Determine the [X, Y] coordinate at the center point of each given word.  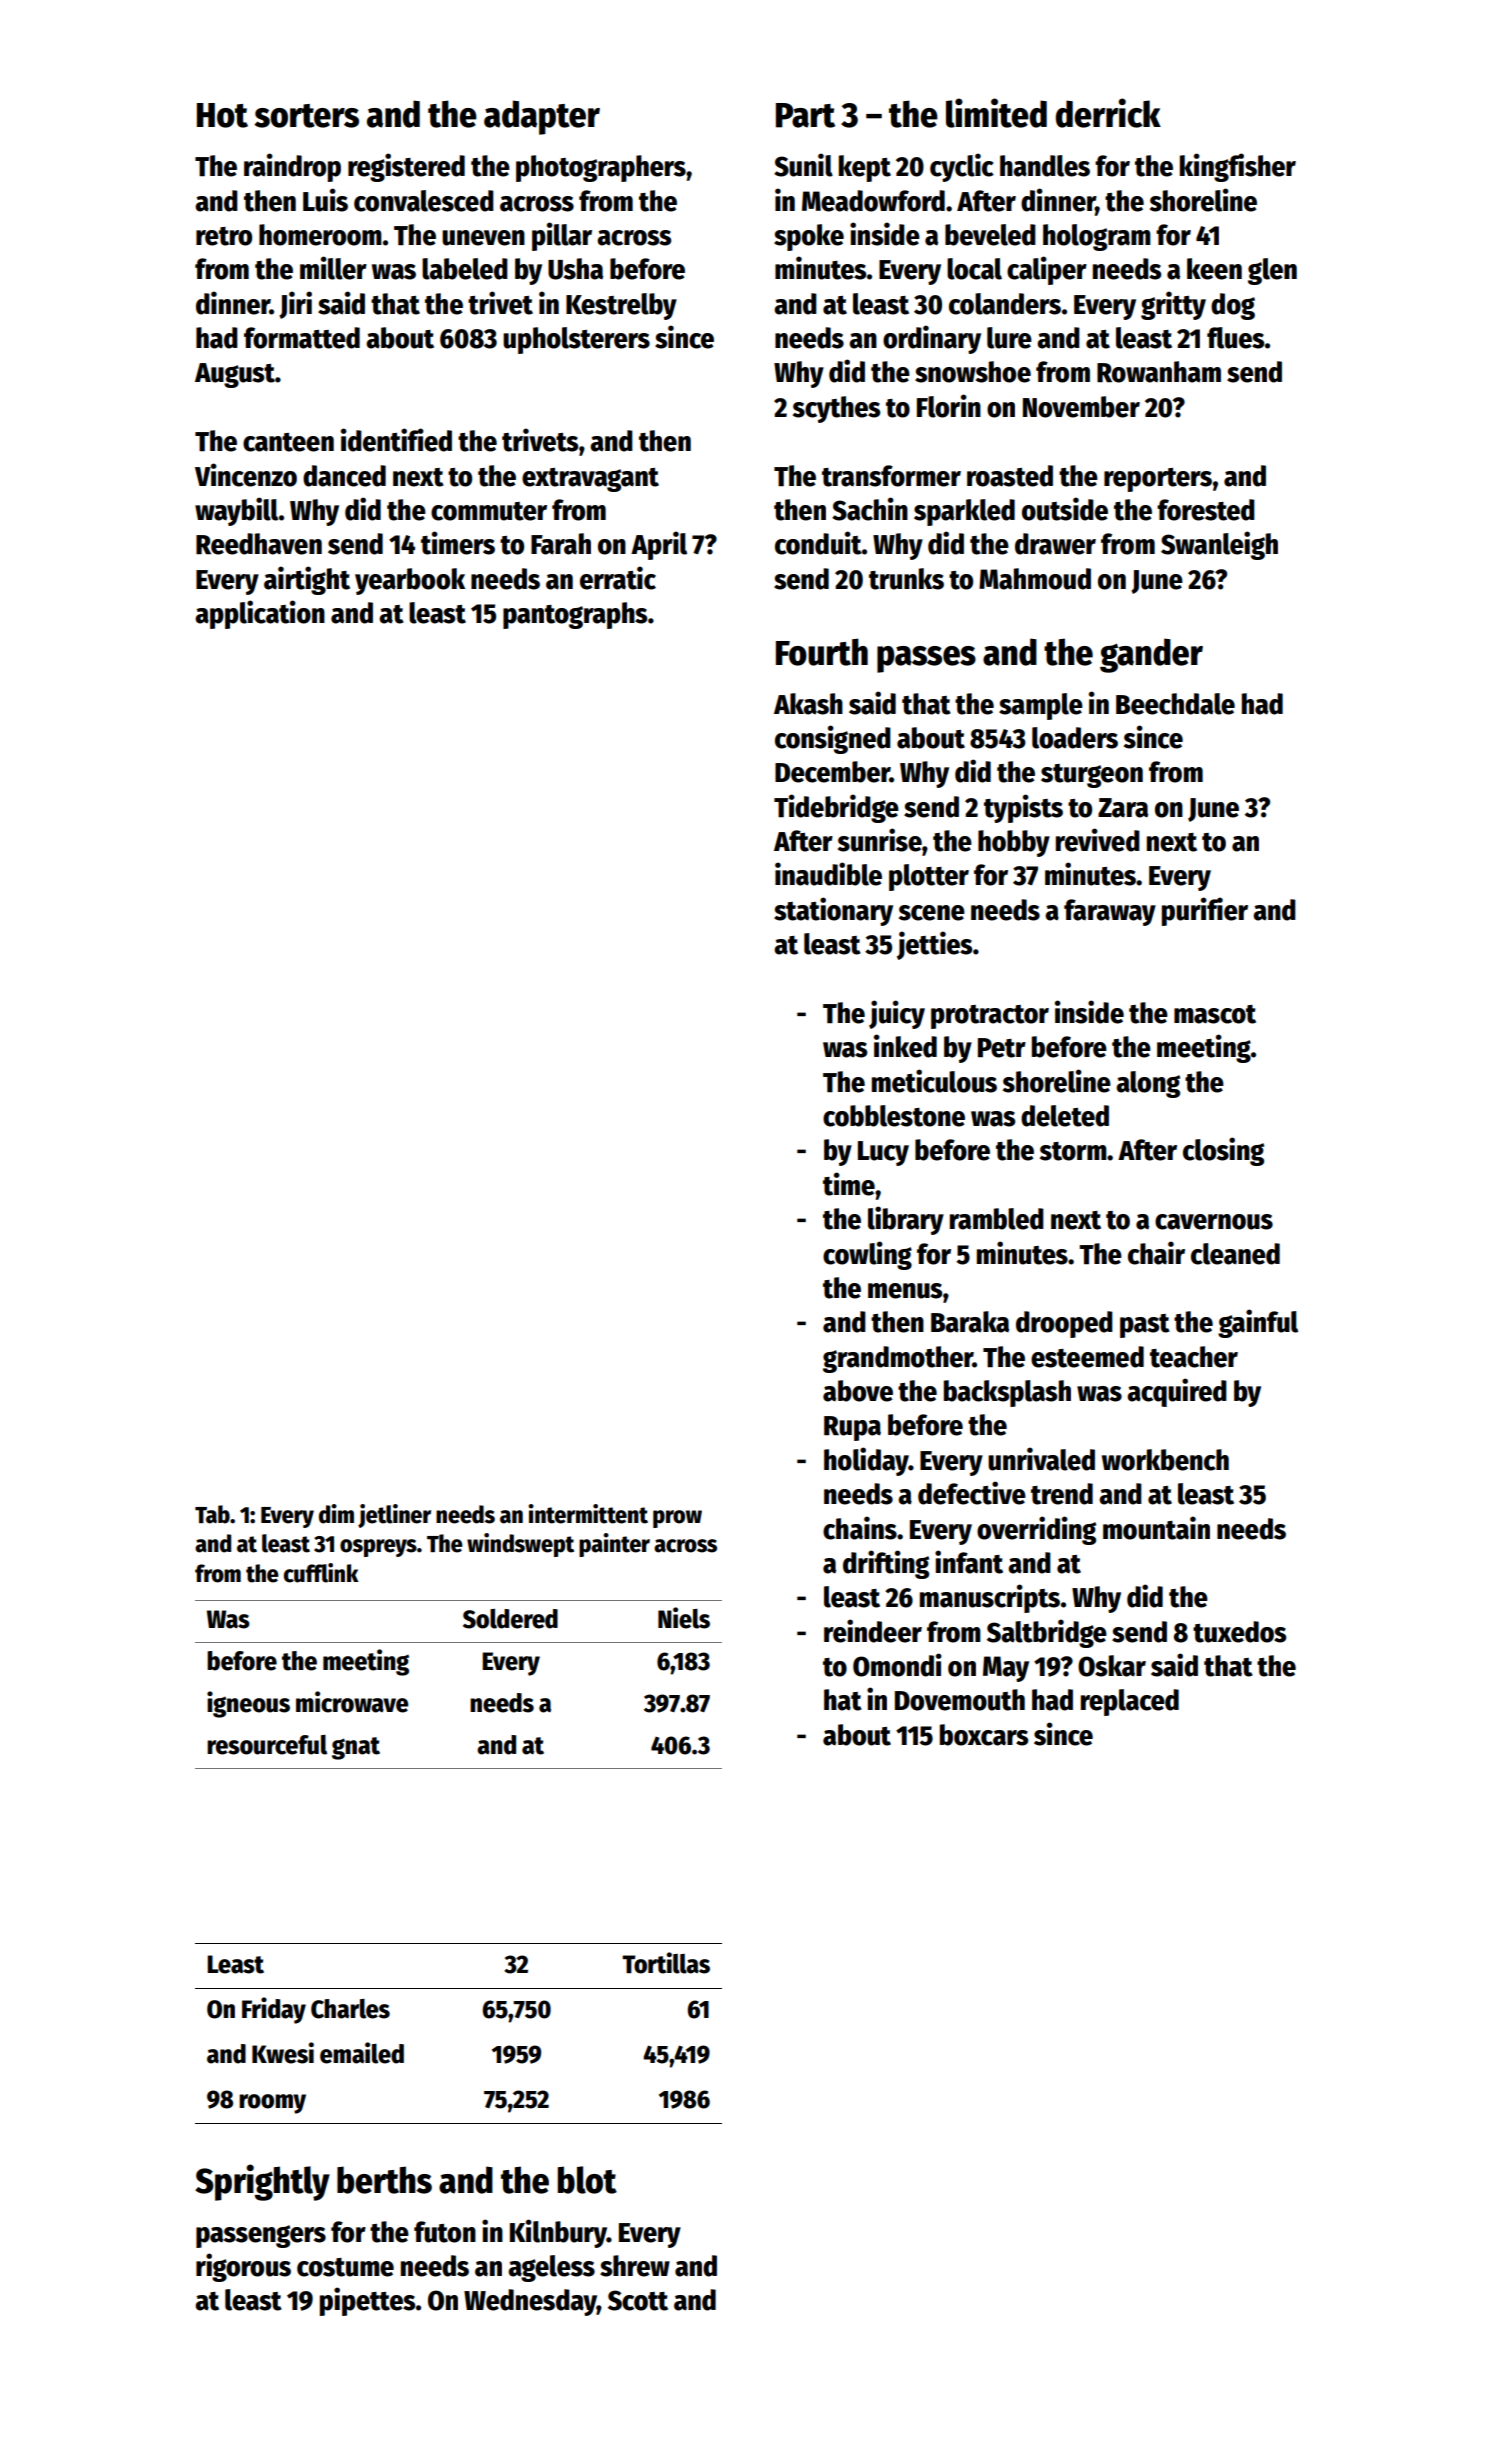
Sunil [803, 165]
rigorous [243, 2267]
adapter [542, 117]
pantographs [575, 615]
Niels [684, 1618]
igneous [248, 1704]
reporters [1158, 480]
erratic [618, 578]
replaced [1130, 1702]
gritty [1173, 305]
